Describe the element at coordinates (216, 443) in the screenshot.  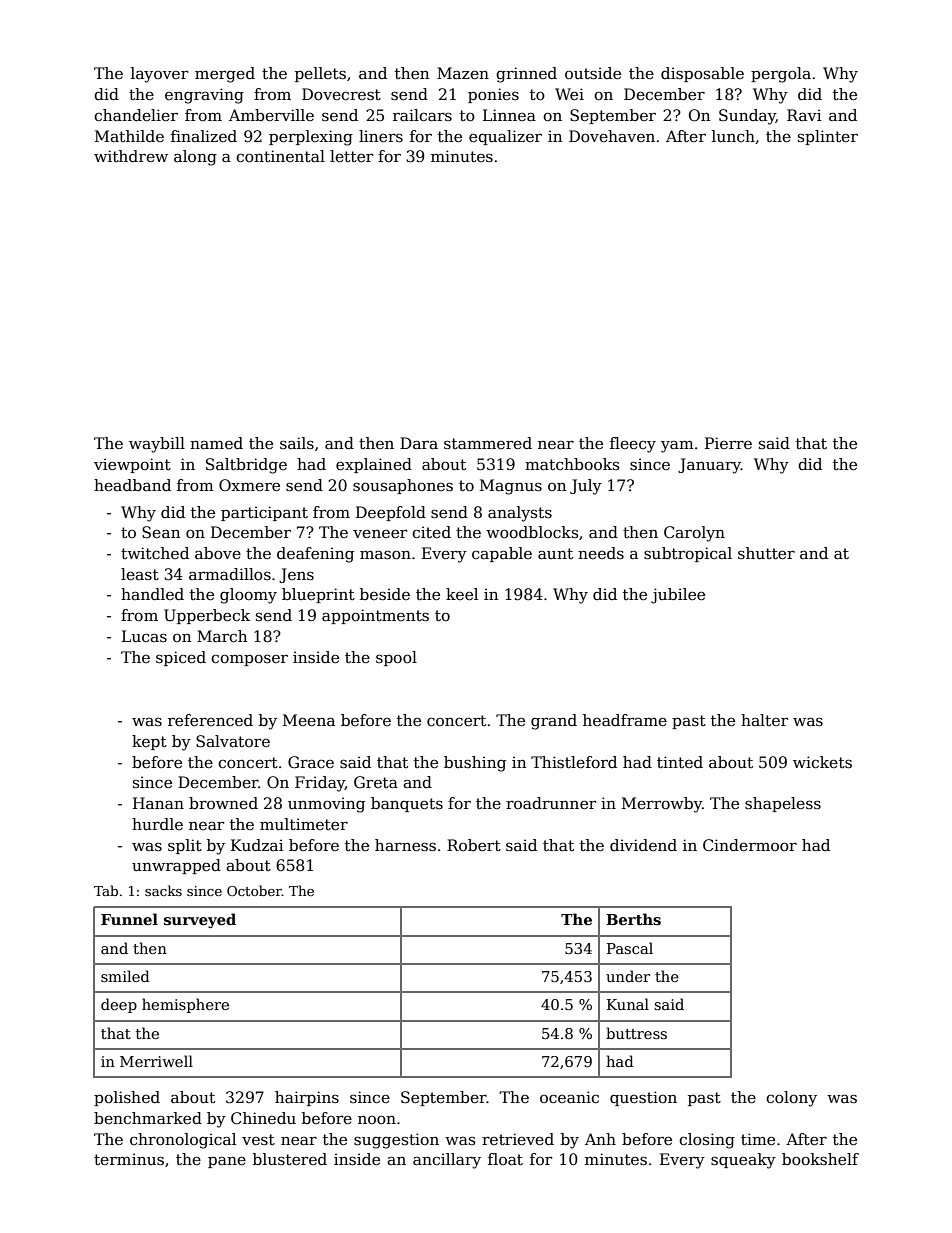
I see `named` at that location.
